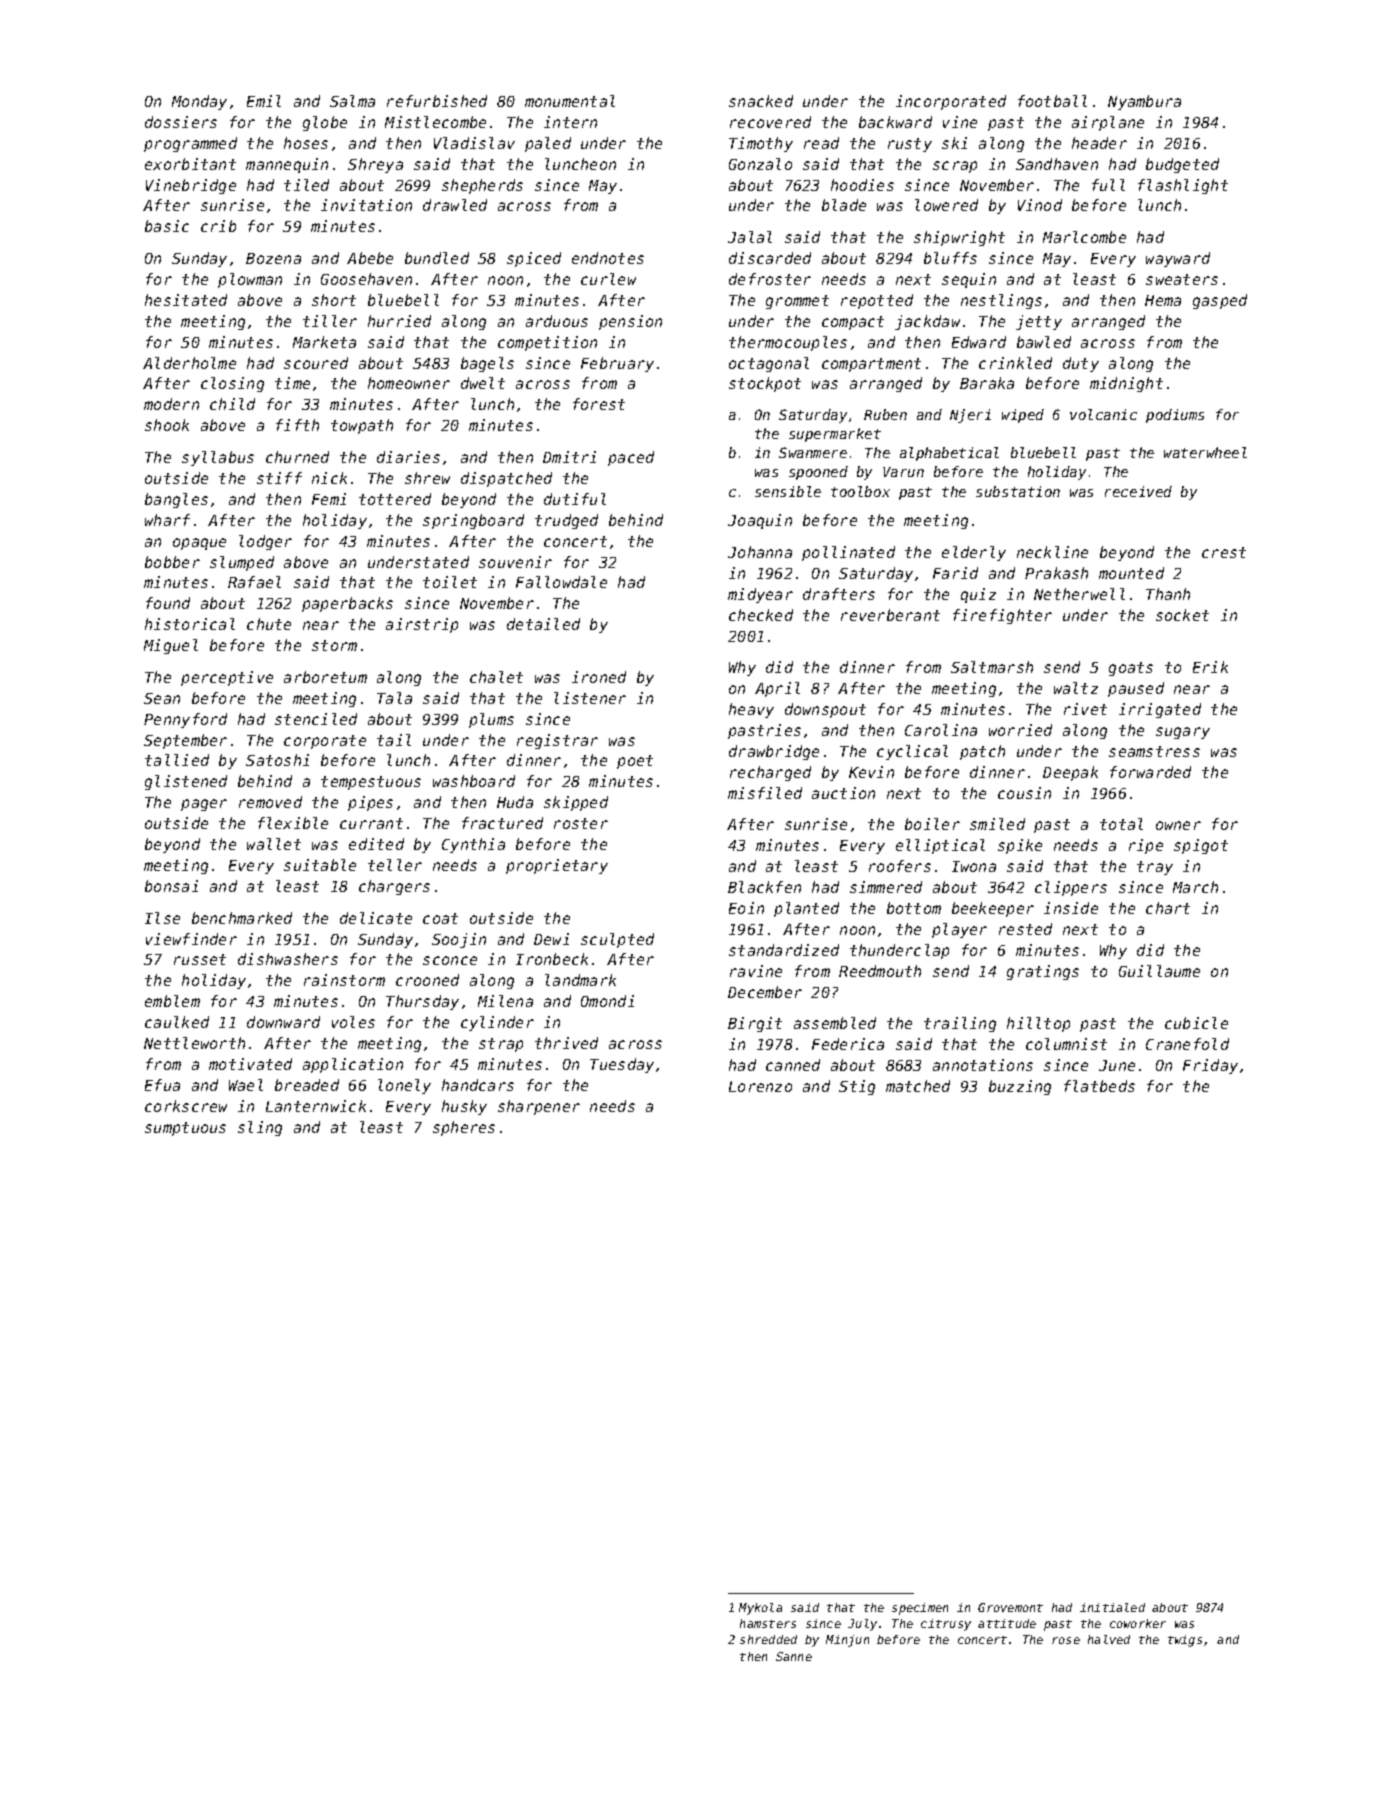  What do you see at coordinates (835, 435) in the screenshot?
I see `supermarket` at bounding box center [835, 435].
